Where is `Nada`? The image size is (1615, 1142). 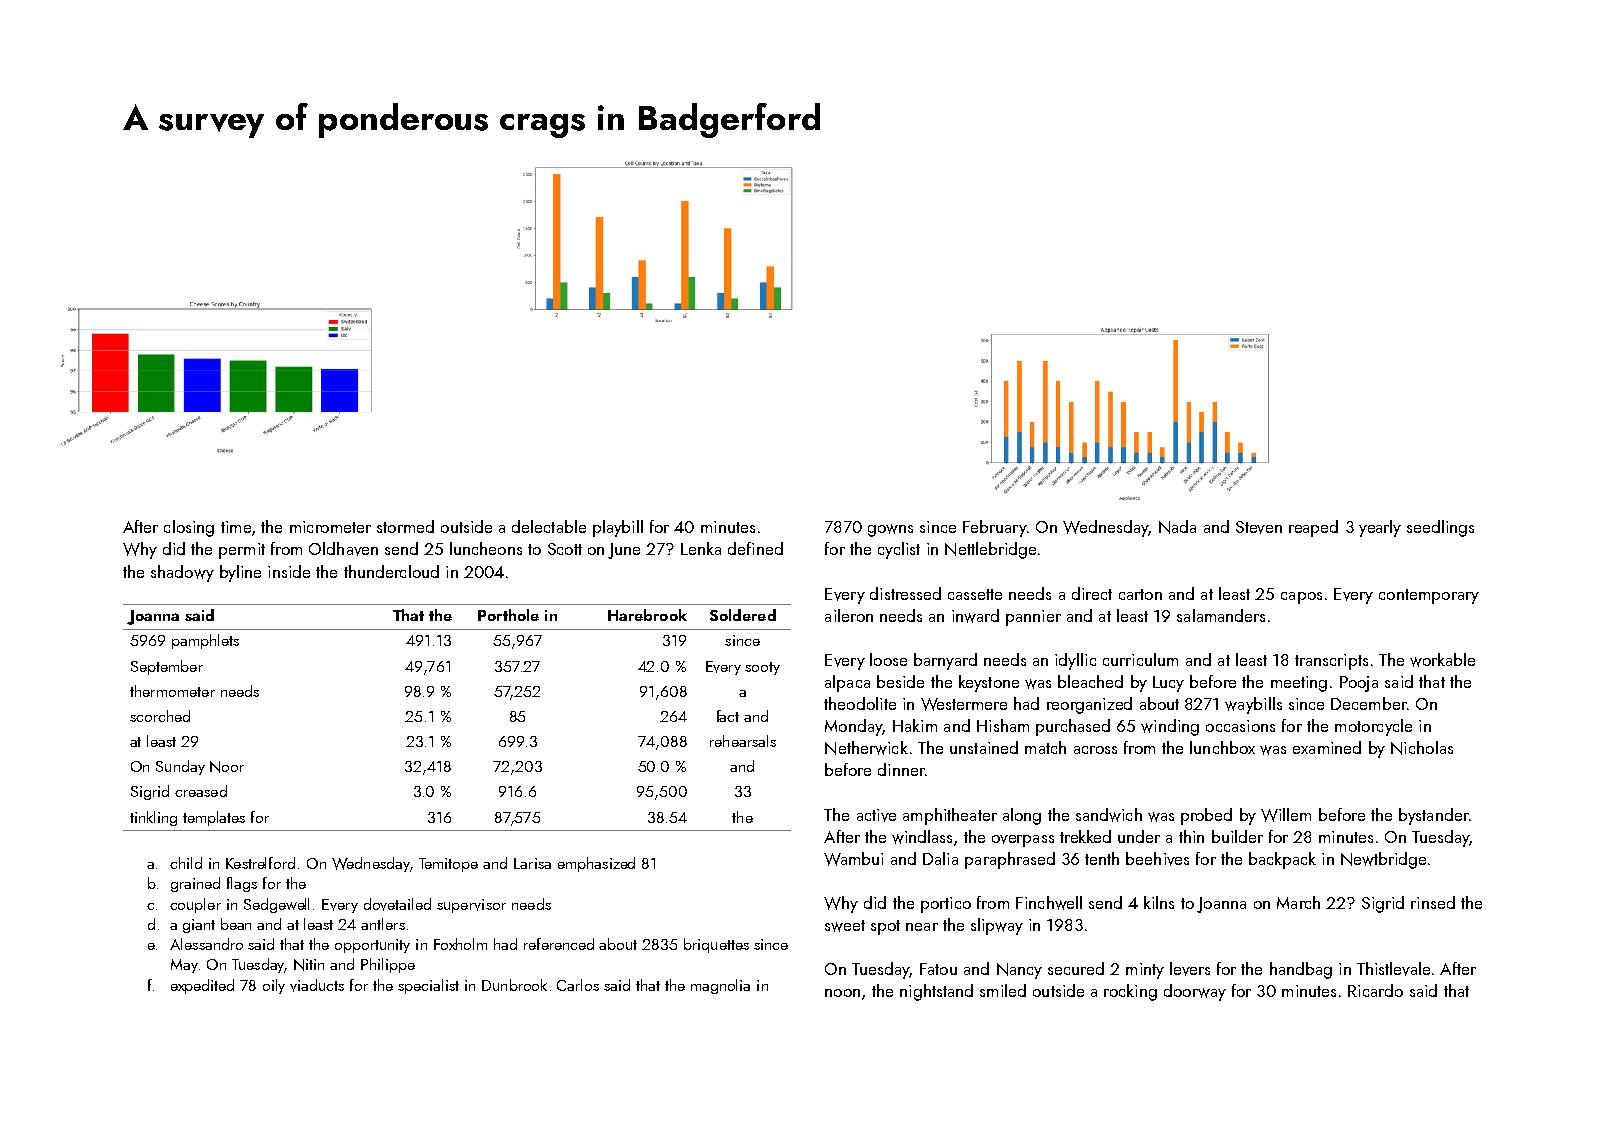
Nada is located at coordinates (1177, 527).
